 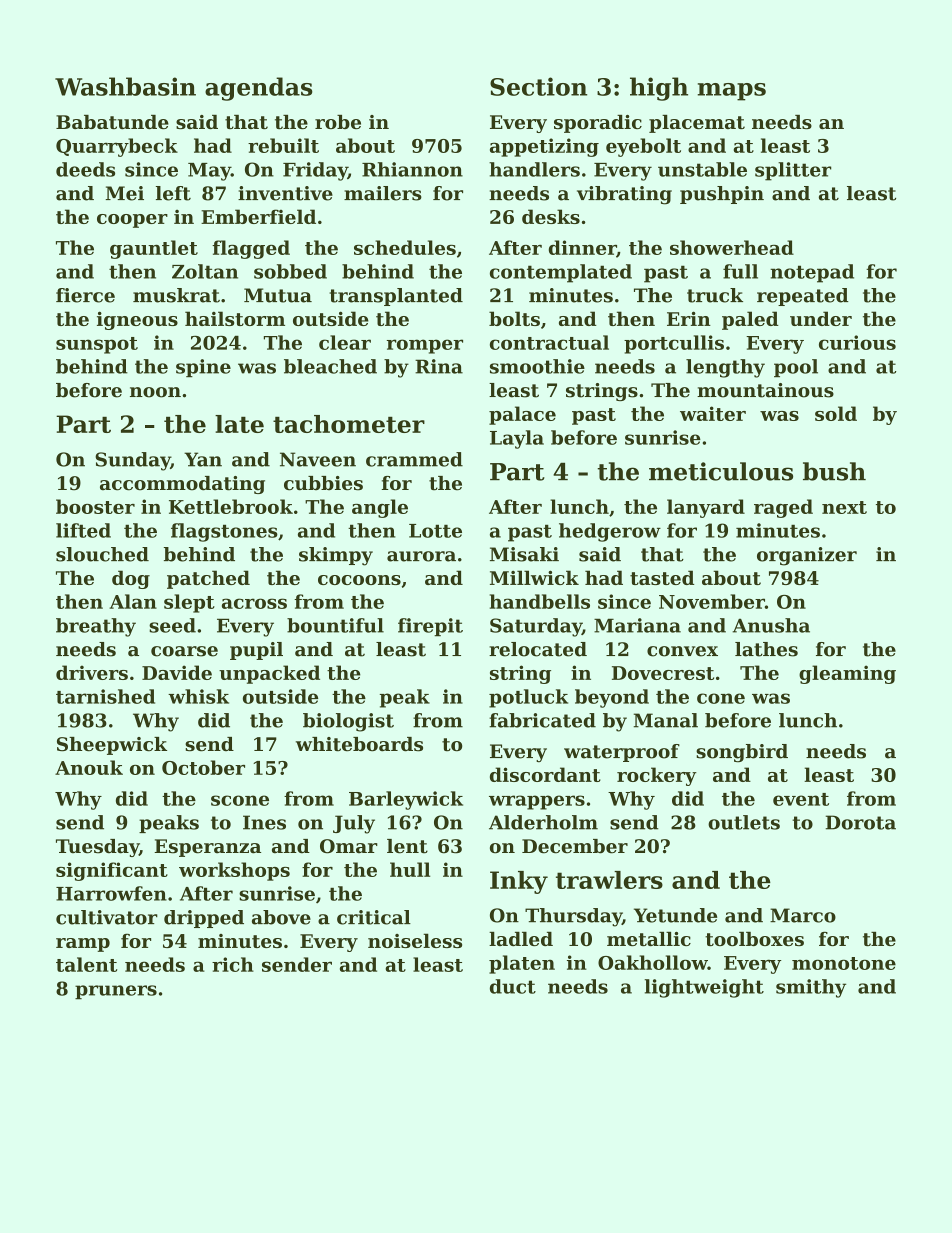 I want to click on dinner, so click(x=583, y=248).
